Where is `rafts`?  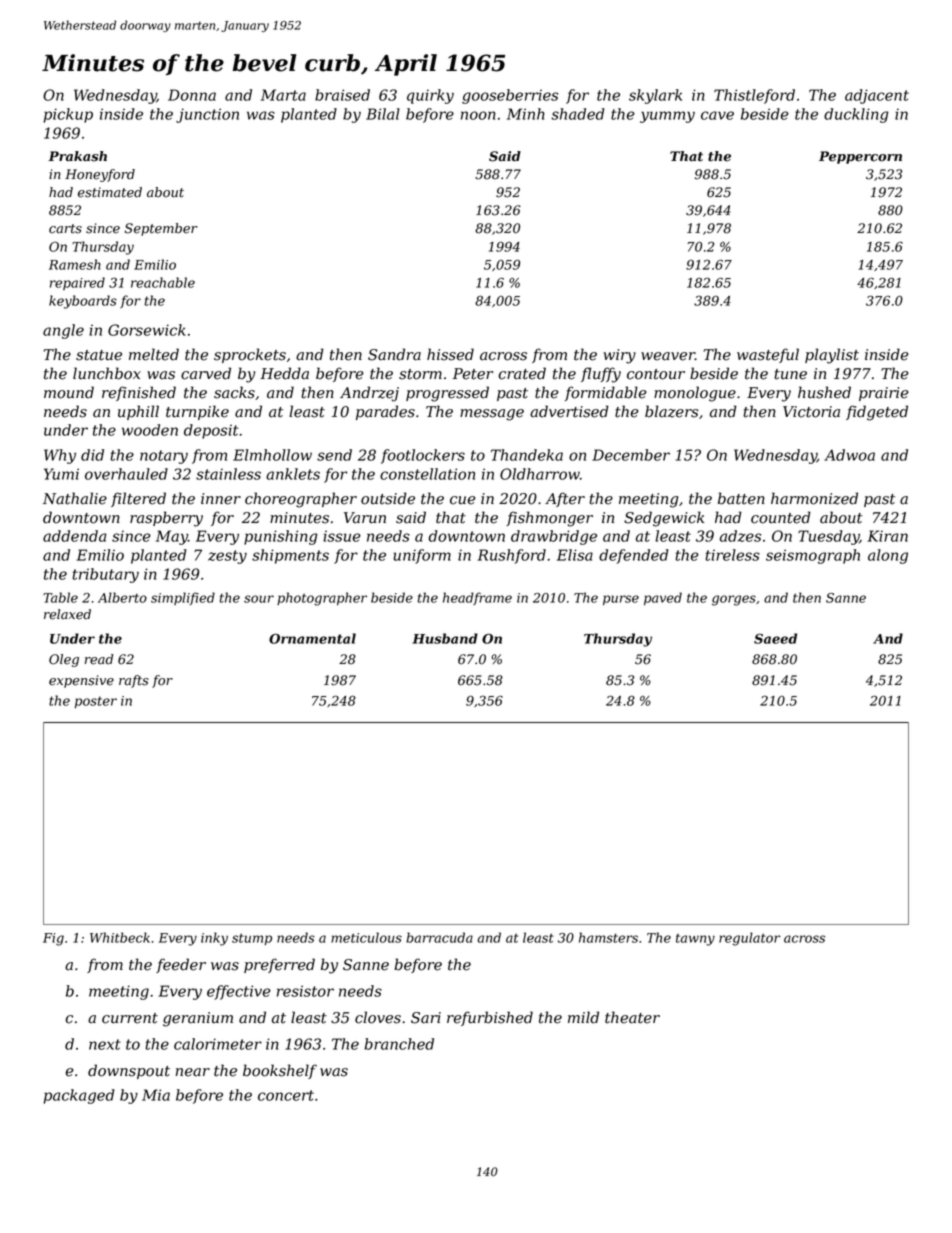
rafts is located at coordinates (134, 681).
